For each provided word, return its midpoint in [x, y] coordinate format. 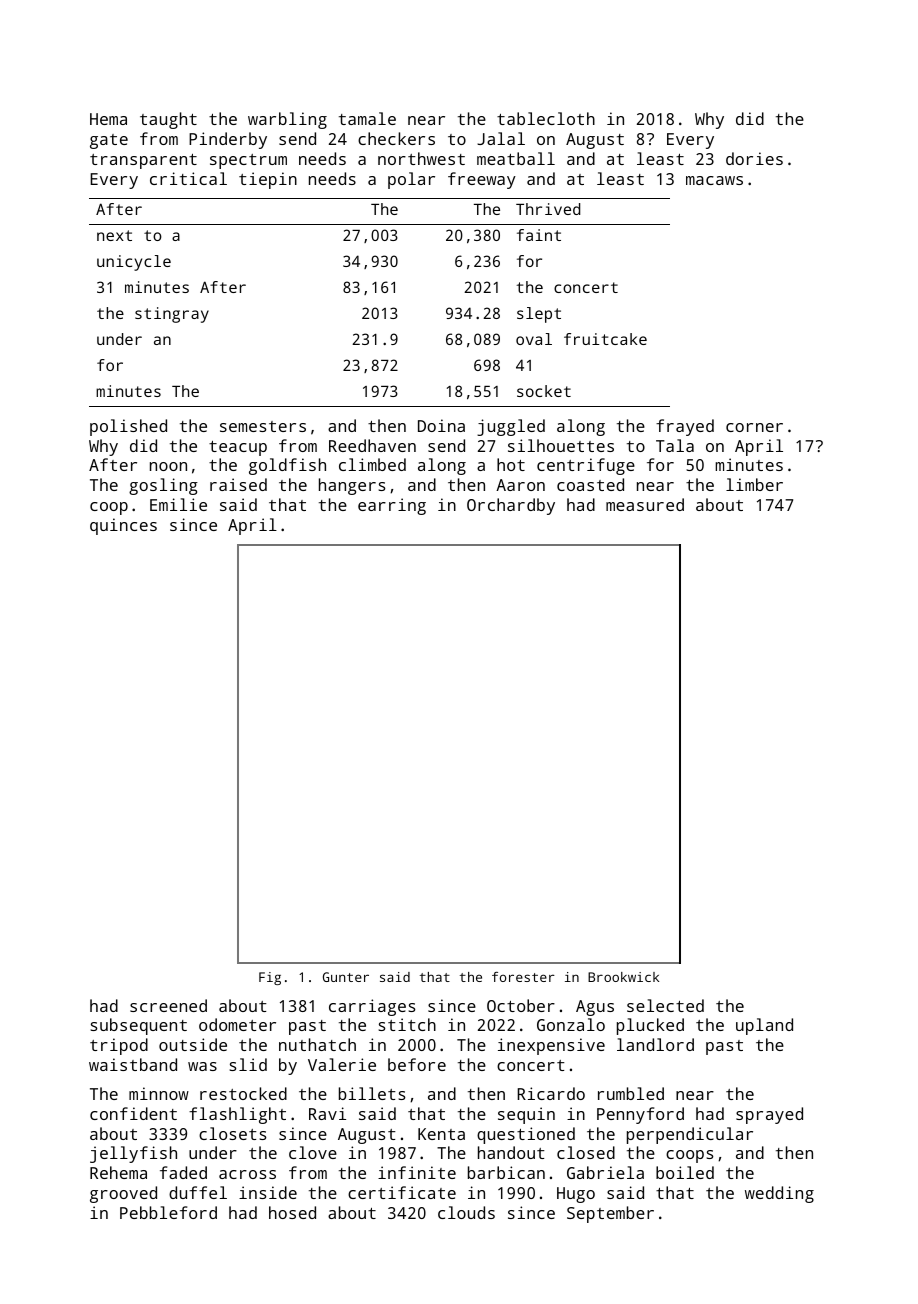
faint [539, 235]
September [610, 1214]
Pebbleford [168, 1212]
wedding [779, 1194]
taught [168, 120]
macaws [714, 180]
